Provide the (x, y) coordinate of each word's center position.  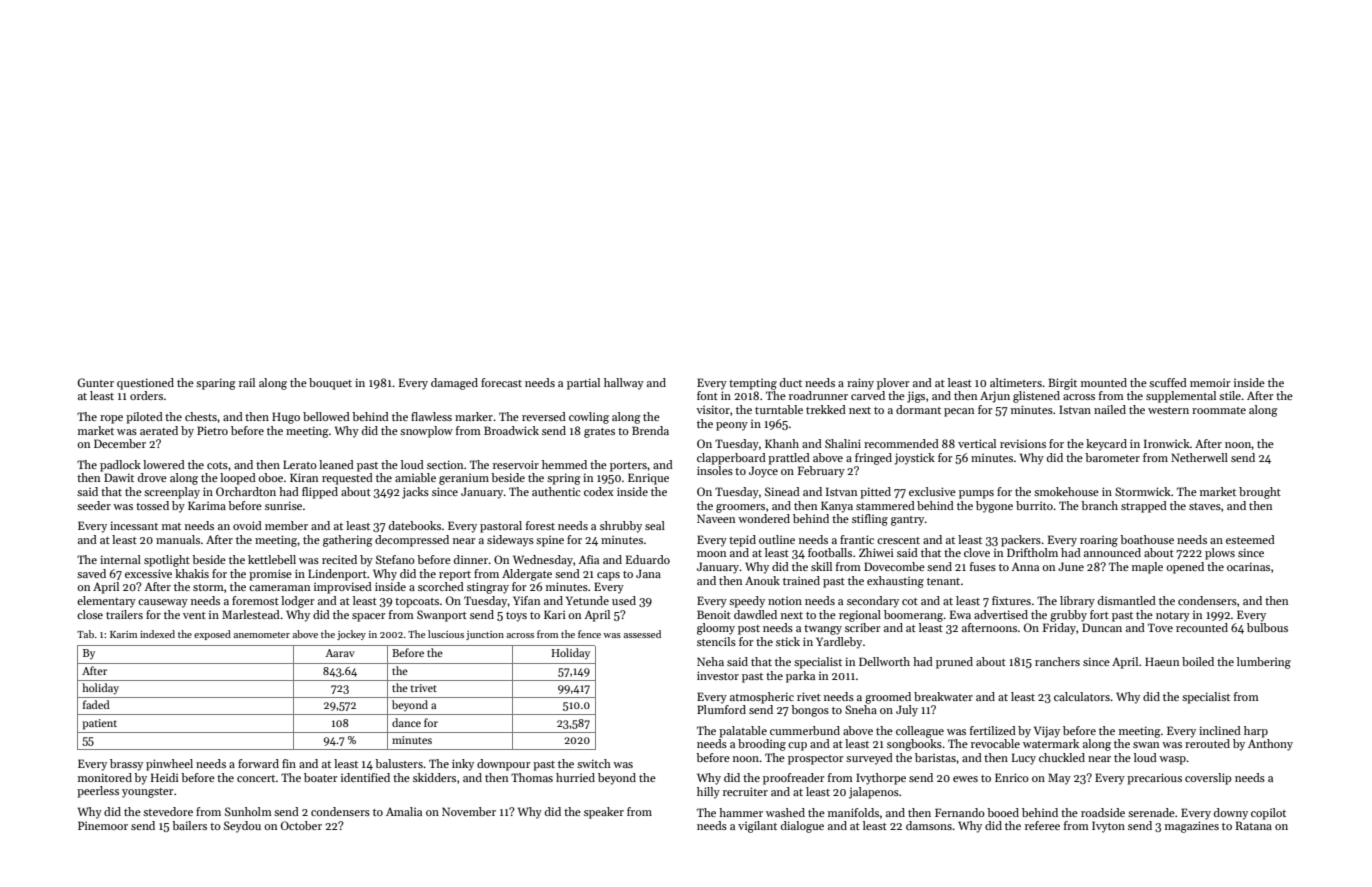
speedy (747, 602)
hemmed (564, 464)
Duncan (1102, 627)
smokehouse (1066, 491)
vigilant (757, 827)
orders (146, 395)
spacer (368, 617)
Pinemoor (103, 825)
